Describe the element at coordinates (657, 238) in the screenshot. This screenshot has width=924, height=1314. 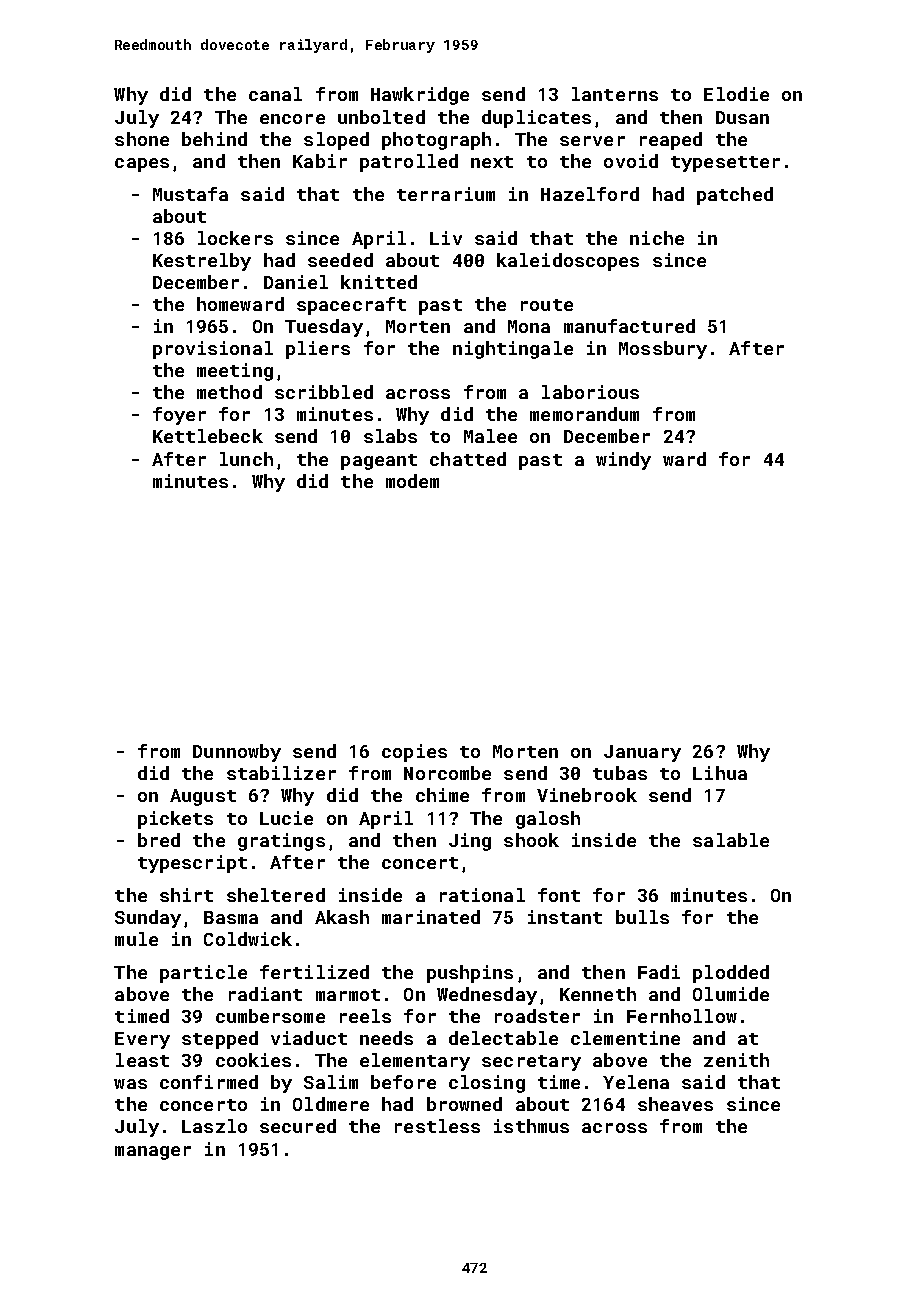
I see `niche` at that location.
